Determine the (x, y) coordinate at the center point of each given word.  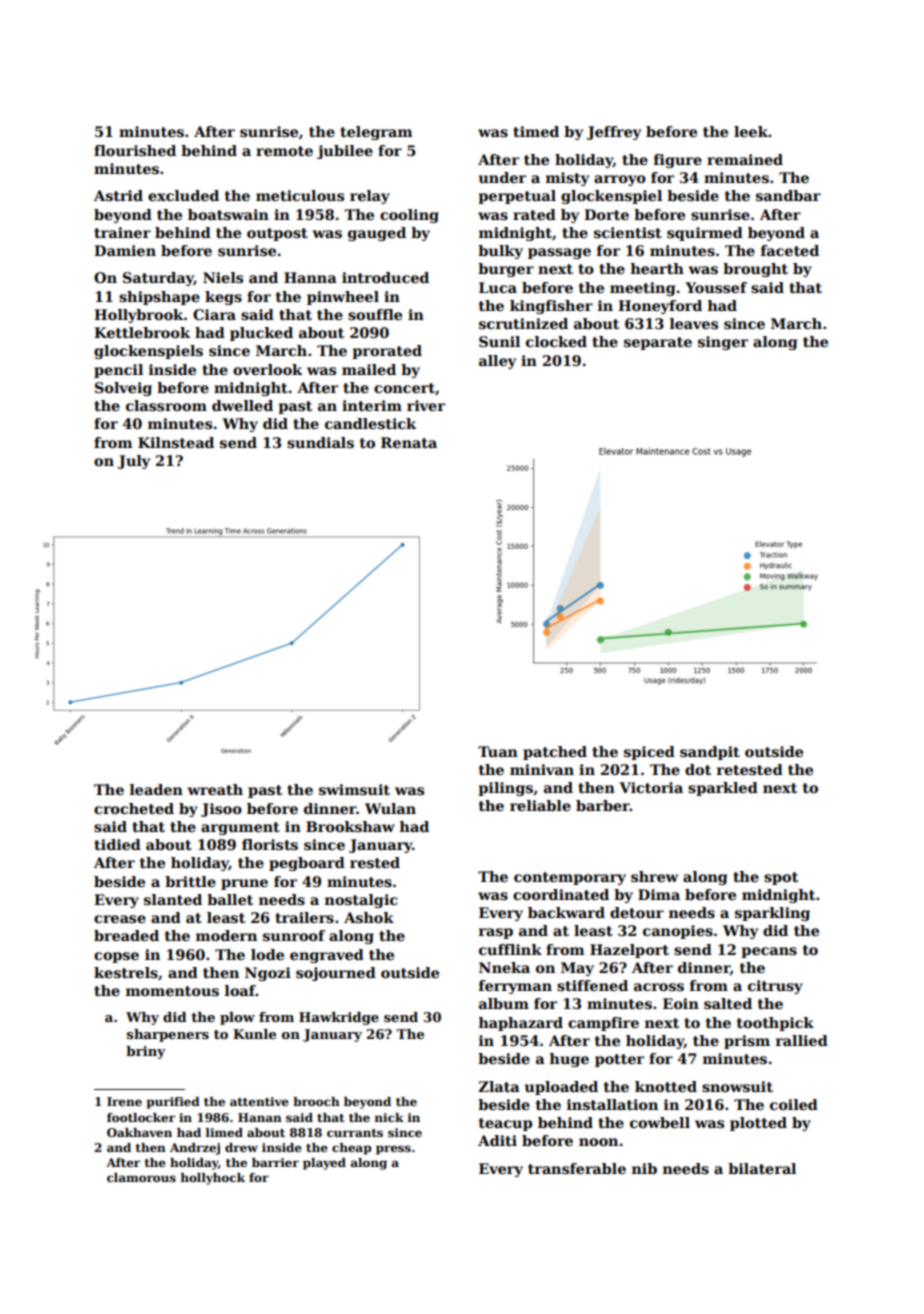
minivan (542, 769)
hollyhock (213, 1179)
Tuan (498, 751)
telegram (376, 133)
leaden (156, 789)
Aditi (497, 1140)
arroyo (620, 180)
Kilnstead (176, 442)
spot (781, 878)
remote (284, 151)
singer (723, 343)
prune (244, 884)
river (426, 405)
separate (658, 343)
